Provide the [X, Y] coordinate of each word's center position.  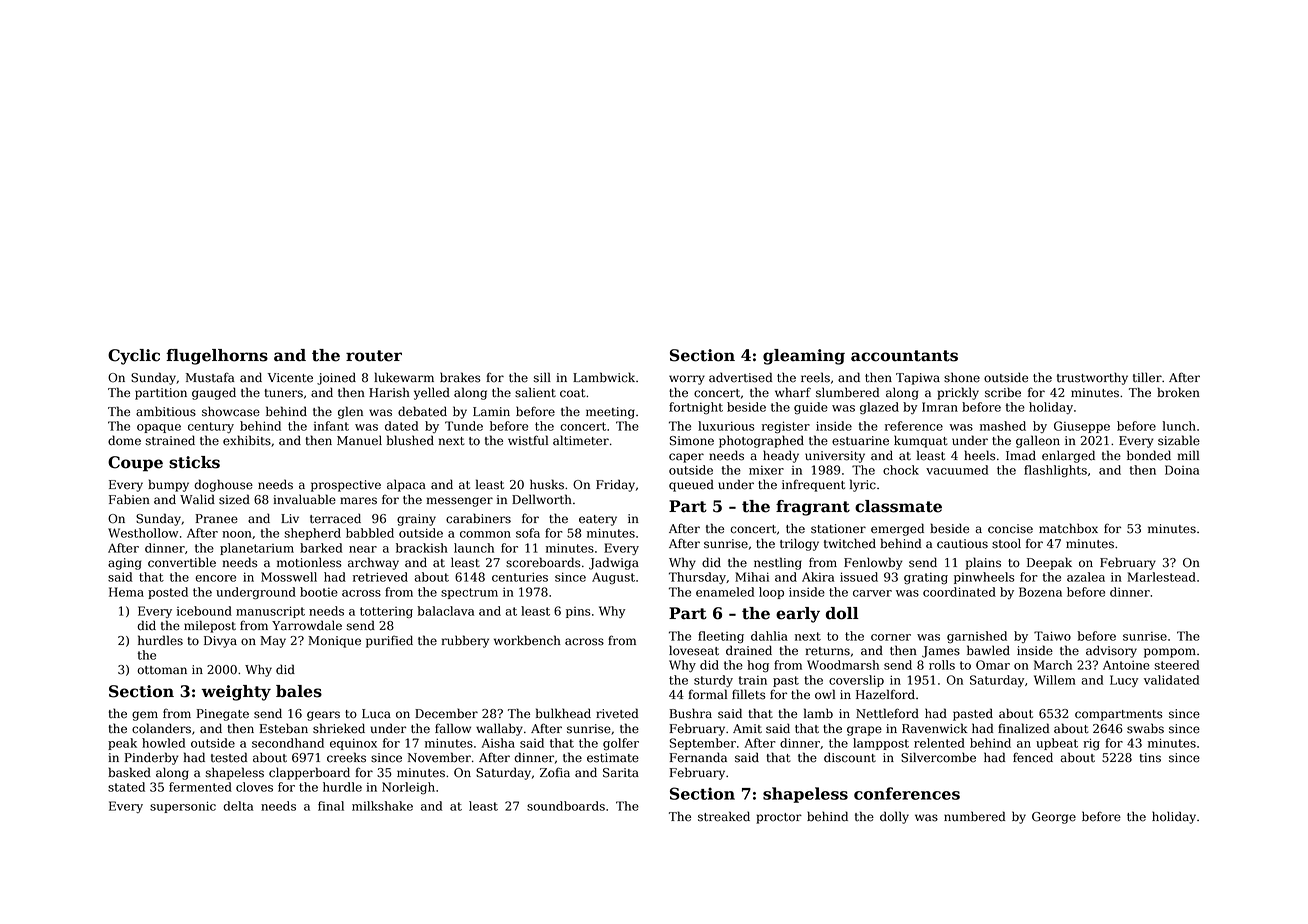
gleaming [804, 357]
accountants [904, 356]
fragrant [813, 508]
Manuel [359, 440]
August [613, 578]
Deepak [1049, 563]
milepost [210, 626]
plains [983, 563]
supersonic [183, 807]
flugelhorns [217, 357]
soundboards [566, 806]
